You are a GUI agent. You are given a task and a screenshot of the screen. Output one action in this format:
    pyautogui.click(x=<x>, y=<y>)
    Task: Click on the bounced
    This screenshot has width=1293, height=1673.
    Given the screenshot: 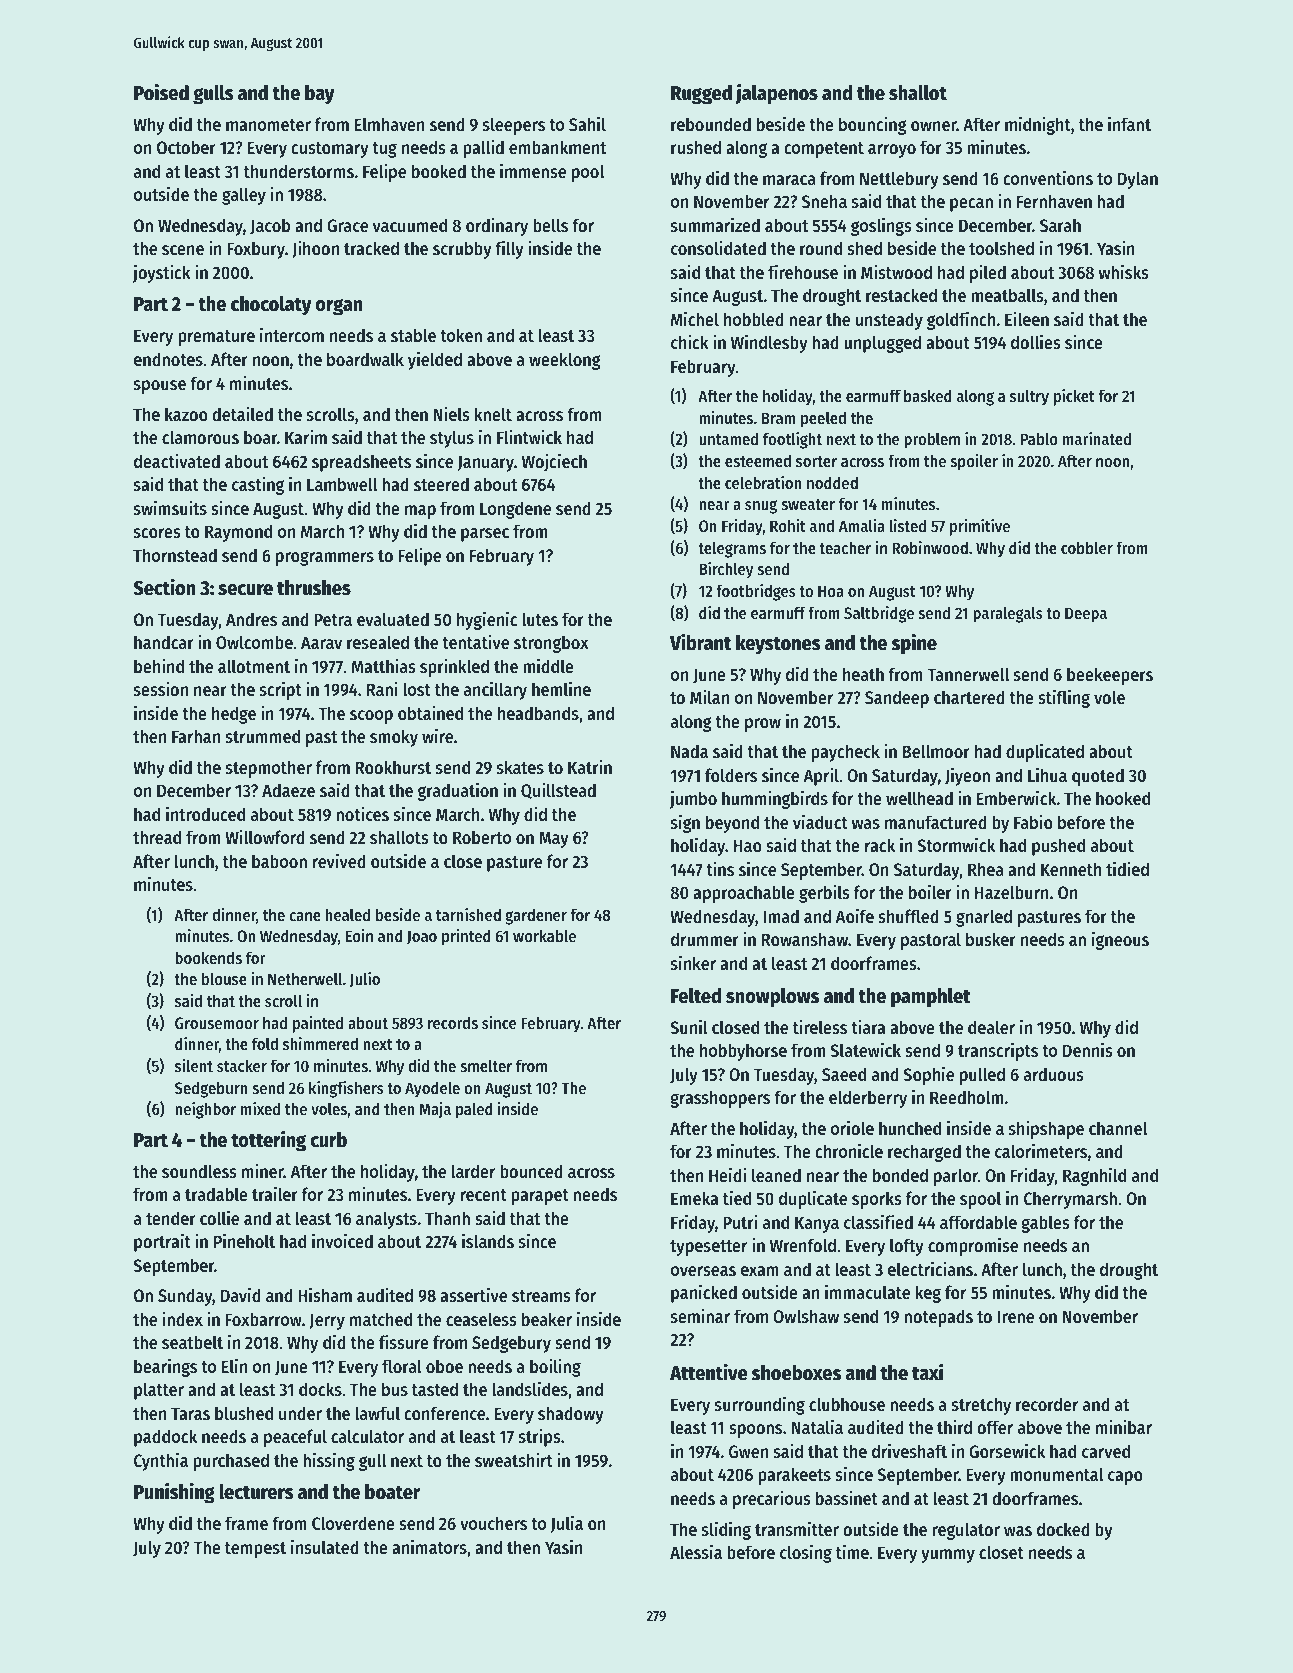 What is the action you would take?
    pyautogui.click(x=531, y=1171)
